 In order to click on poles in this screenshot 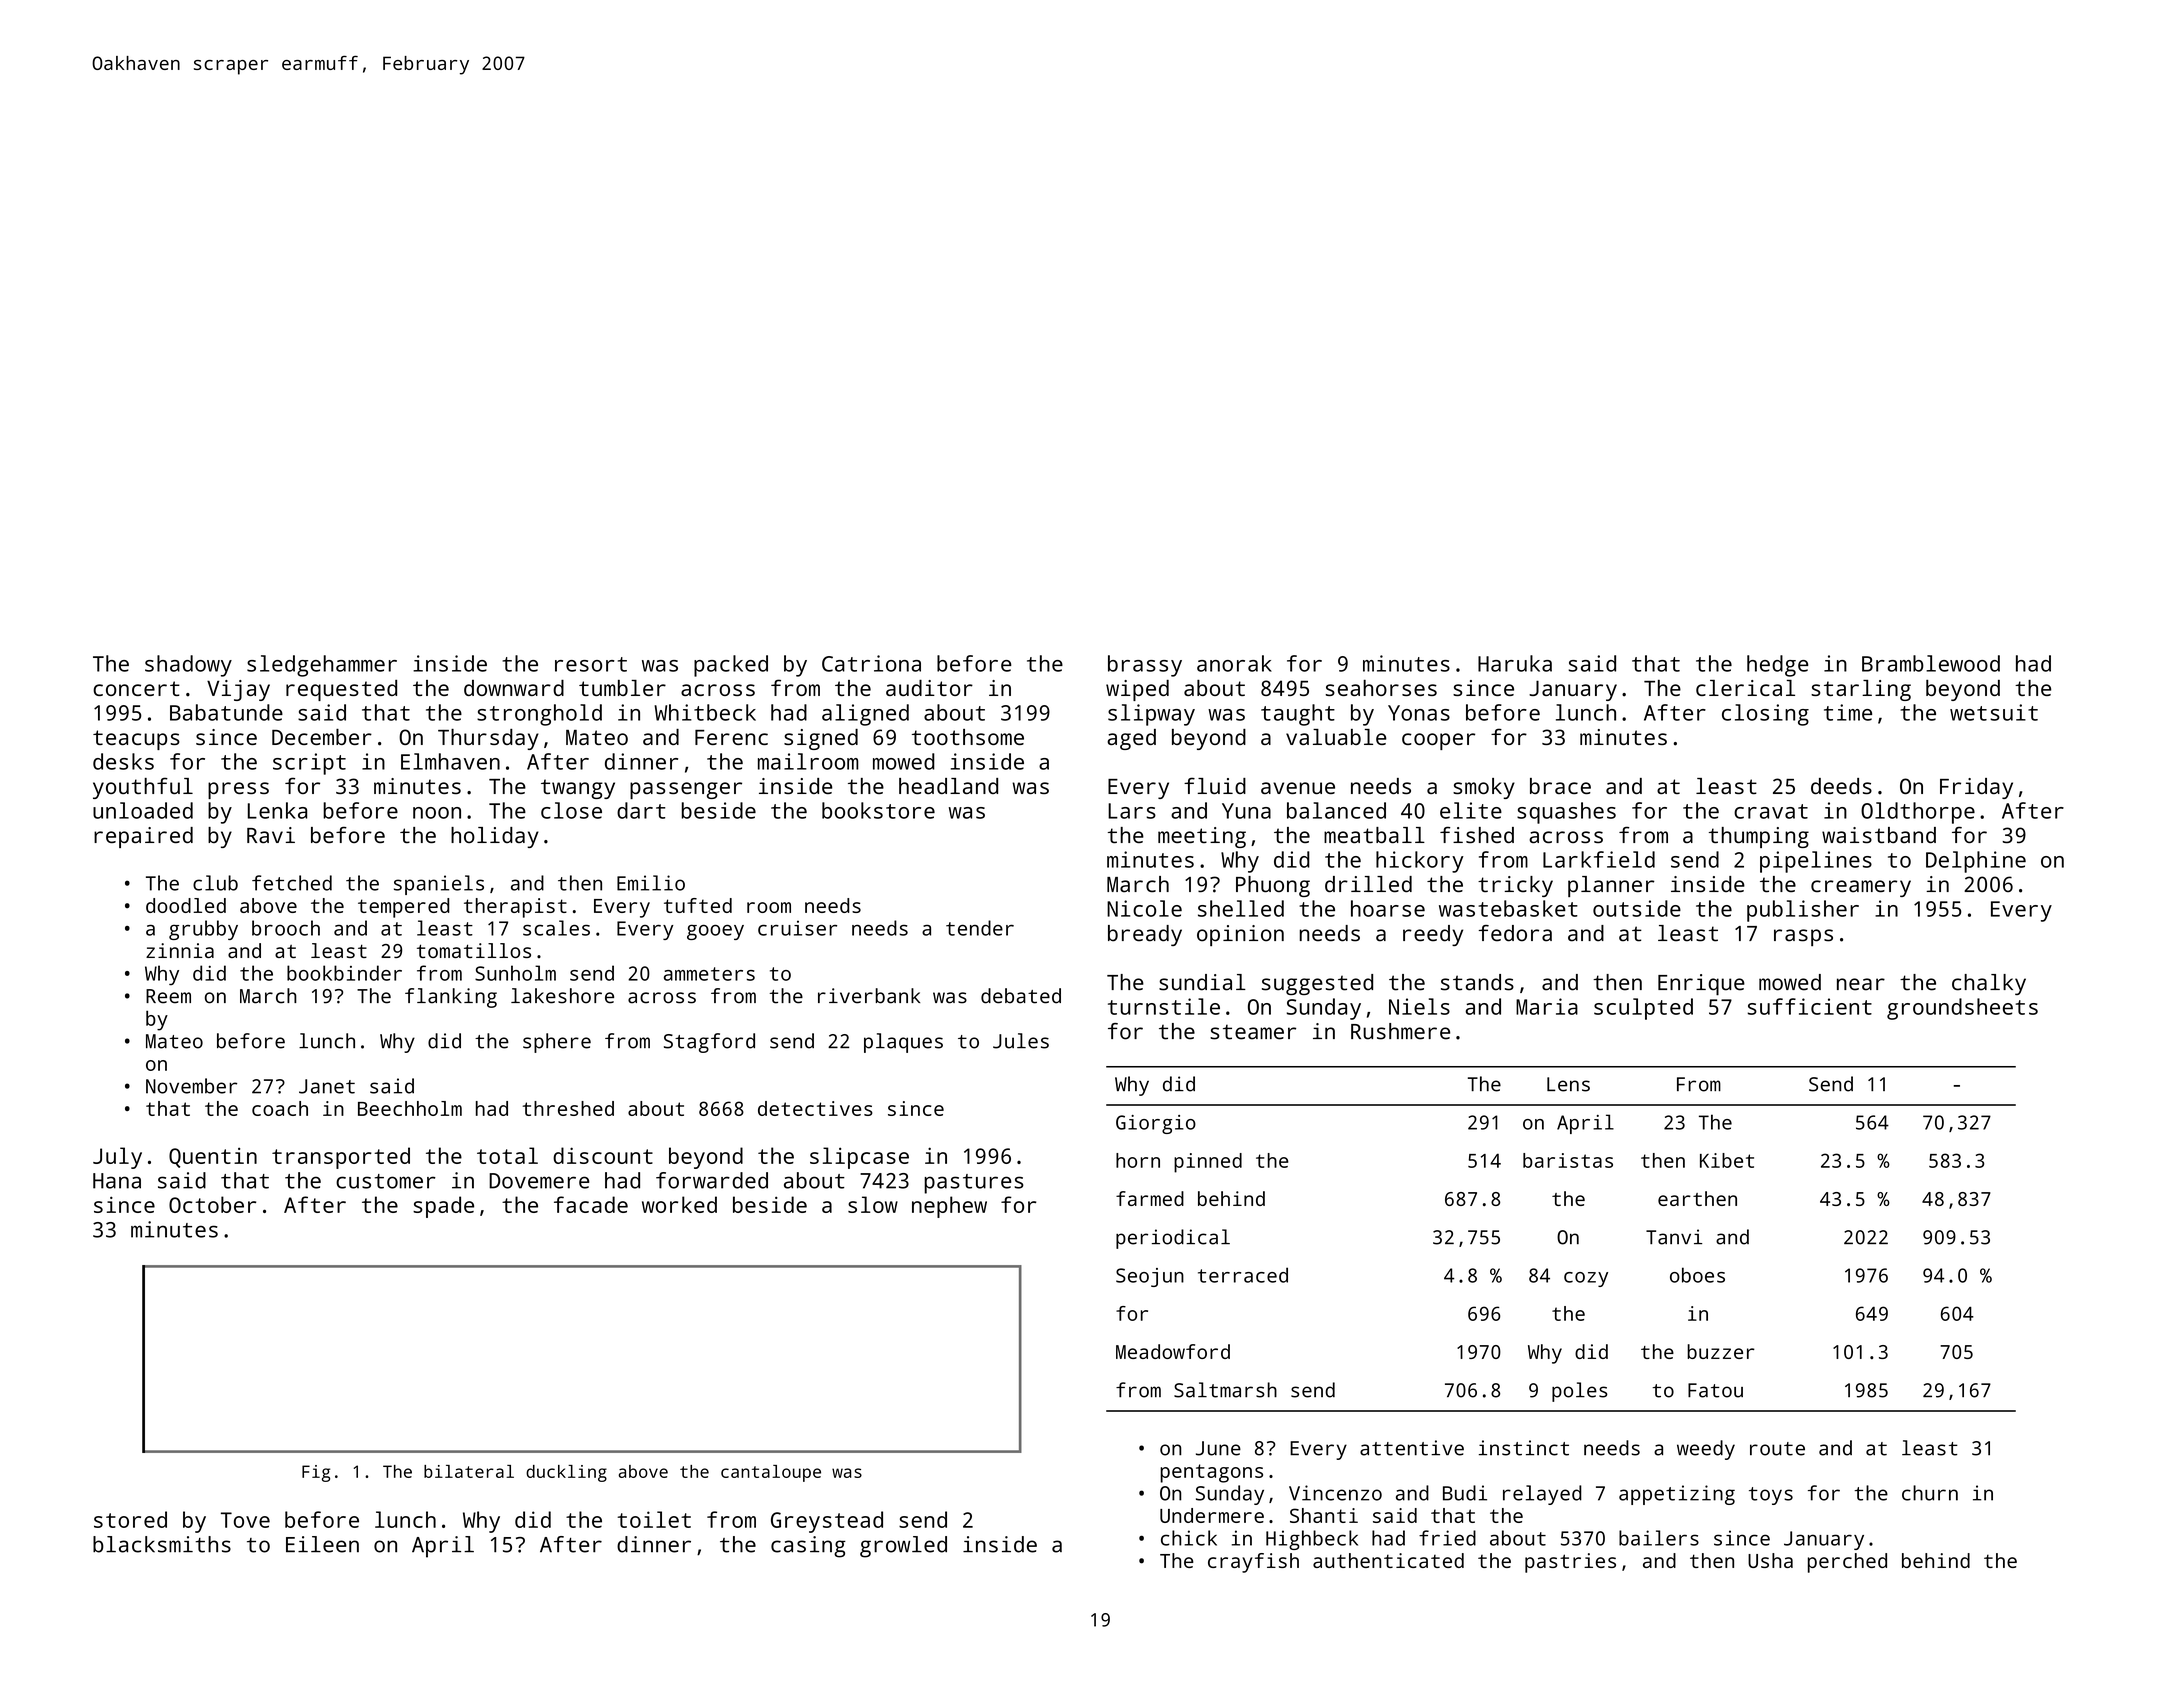, I will do `click(1580, 1392)`.
